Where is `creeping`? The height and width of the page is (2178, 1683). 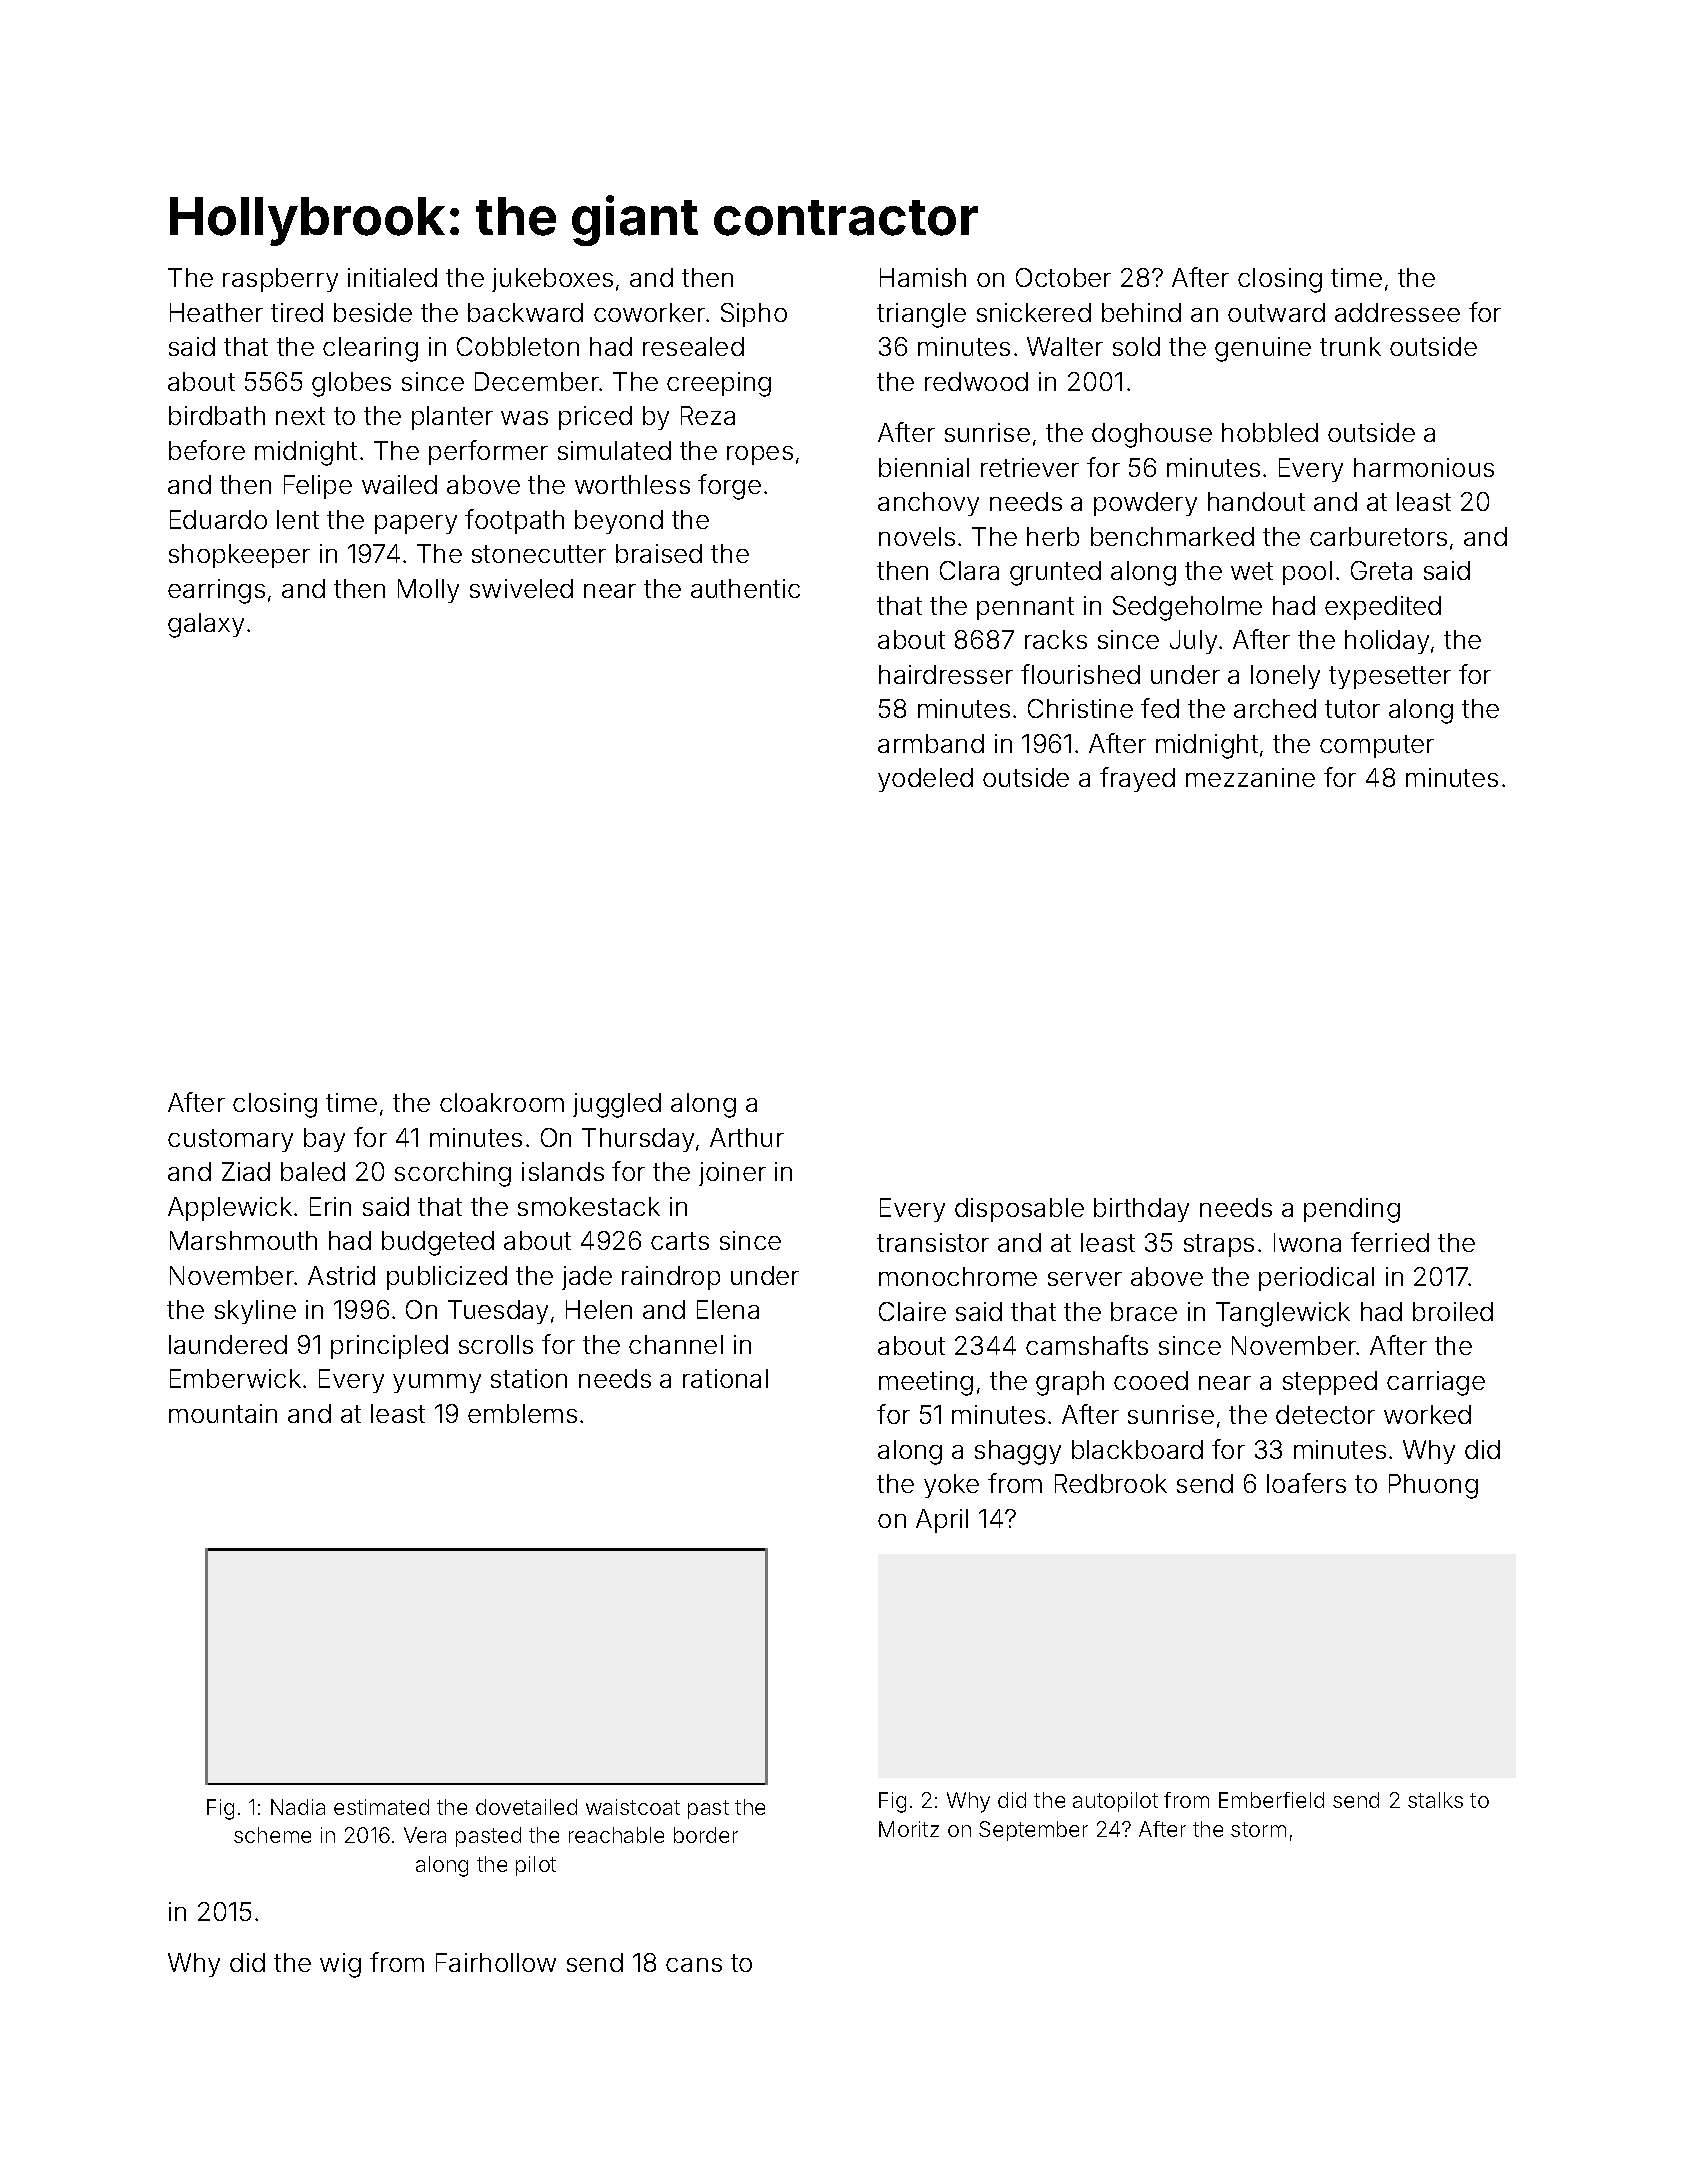 creeping is located at coordinates (719, 384).
